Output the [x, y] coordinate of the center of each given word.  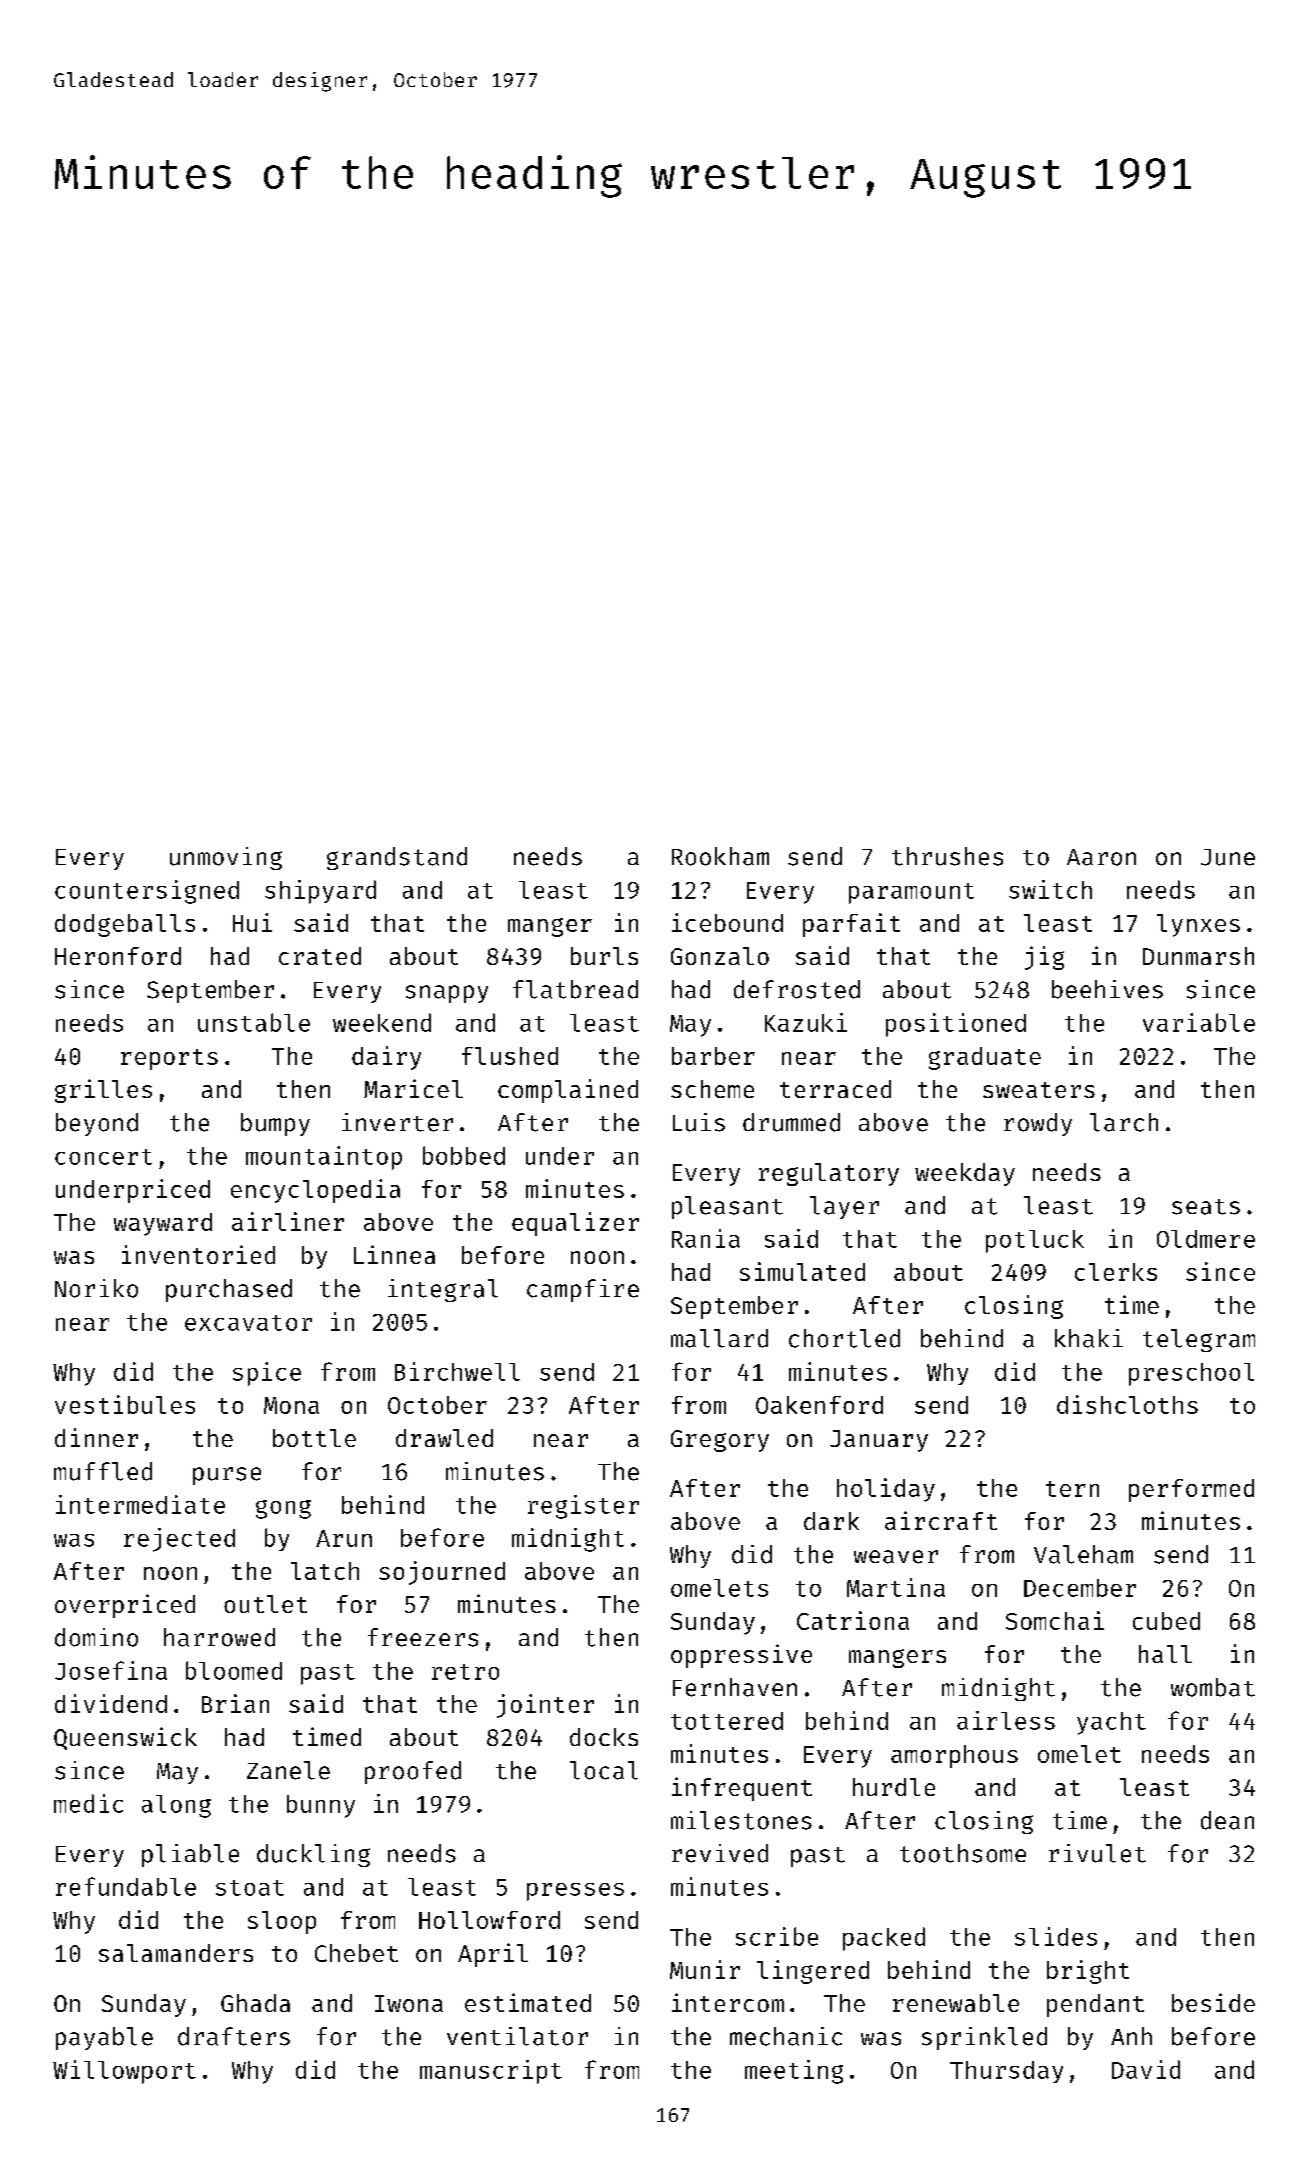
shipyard [320, 892]
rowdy [1038, 1124]
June [1228, 857]
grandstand [397, 858]
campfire [583, 1290]
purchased [229, 1290]
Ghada [255, 2003]
